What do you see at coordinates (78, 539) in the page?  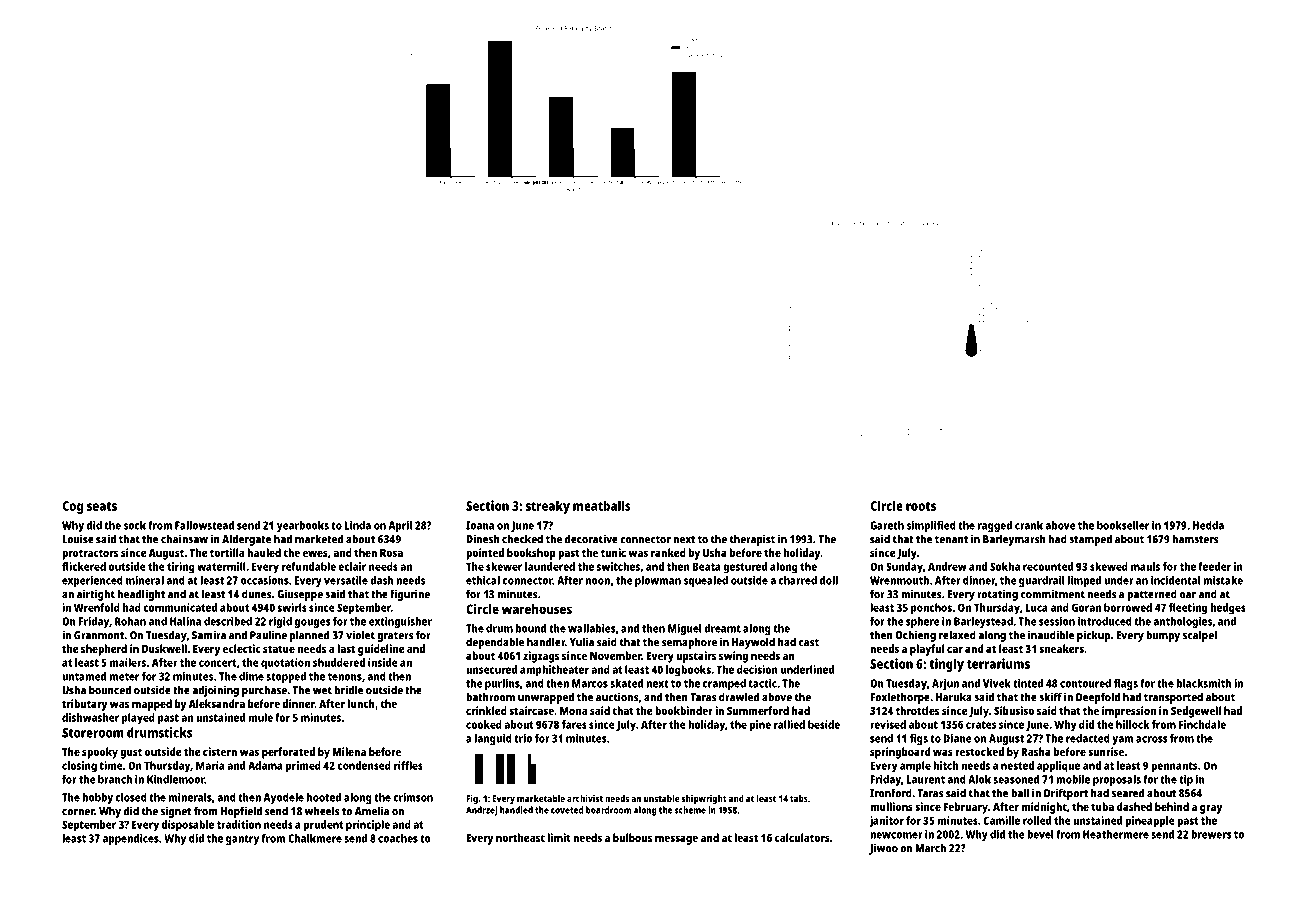 I see `Louise` at bounding box center [78, 539].
